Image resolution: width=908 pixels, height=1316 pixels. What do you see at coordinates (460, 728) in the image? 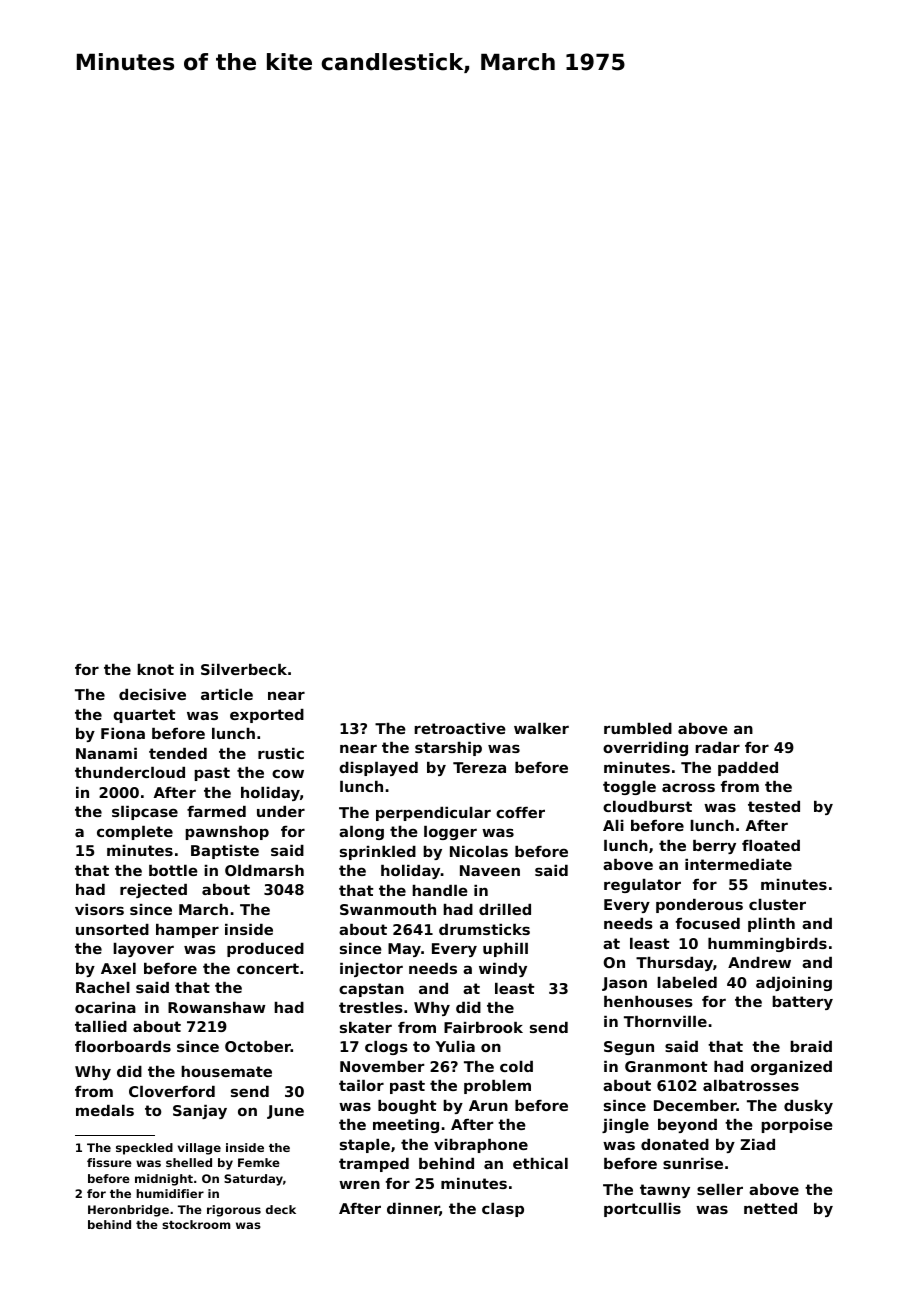
I see `retroactive` at bounding box center [460, 728].
